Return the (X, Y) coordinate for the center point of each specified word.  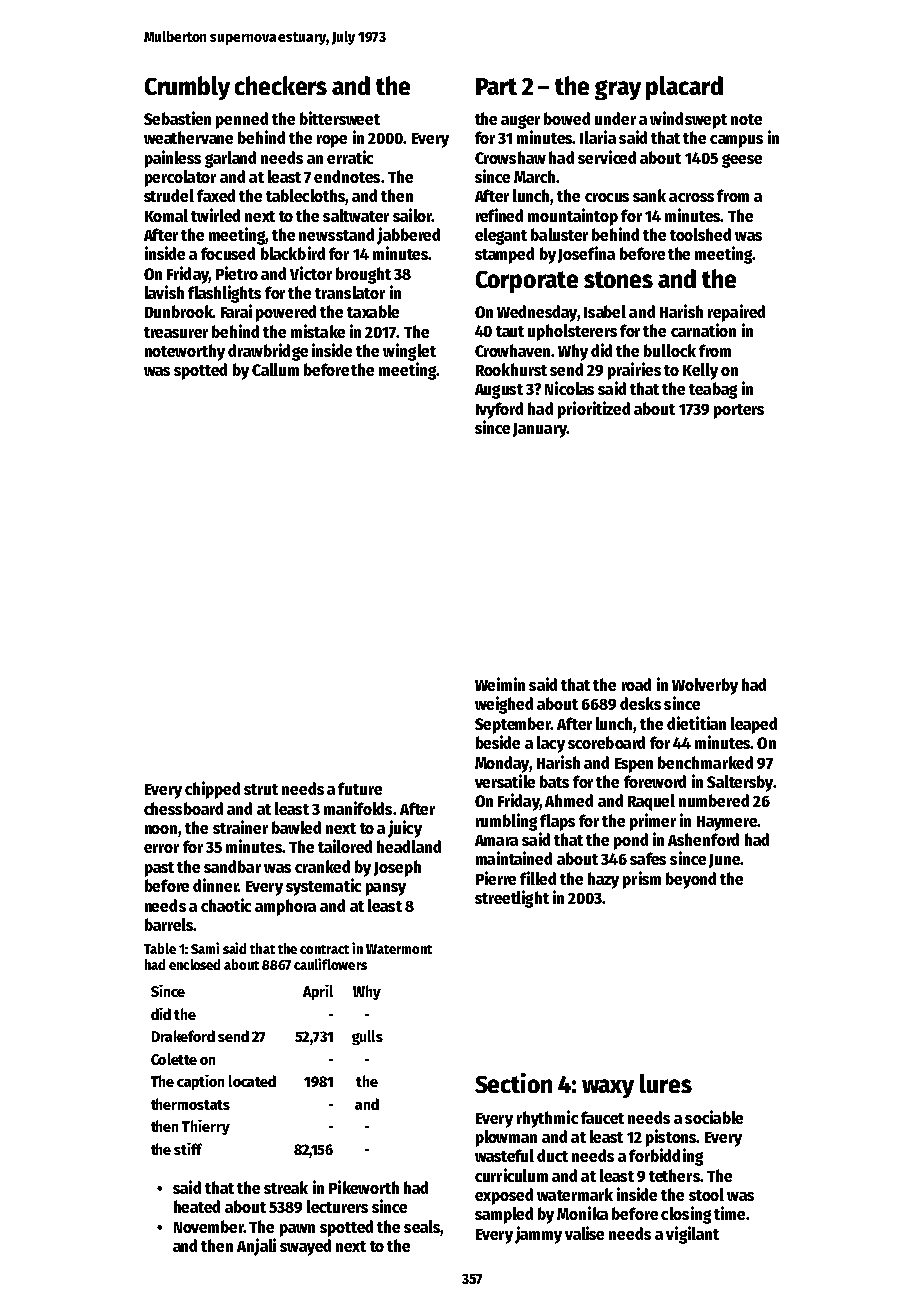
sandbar (232, 866)
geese (742, 161)
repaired (736, 313)
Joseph (397, 868)
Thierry (206, 1127)
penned (242, 120)
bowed (567, 118)
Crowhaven (512, 350)
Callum (275, 369)
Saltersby (740, 783)
